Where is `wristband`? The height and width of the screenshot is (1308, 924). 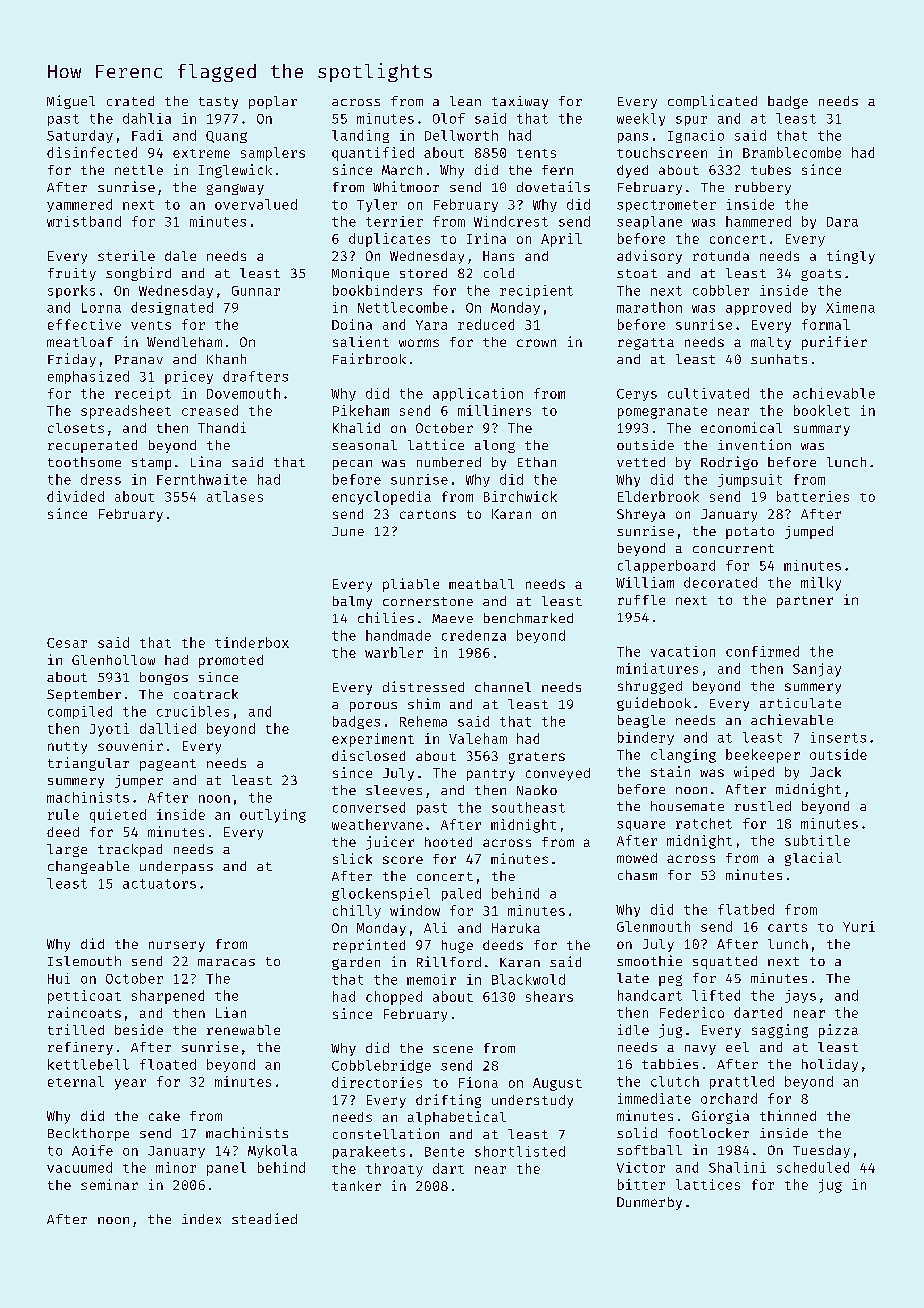 wristband is located at coordinates (84, 221).
